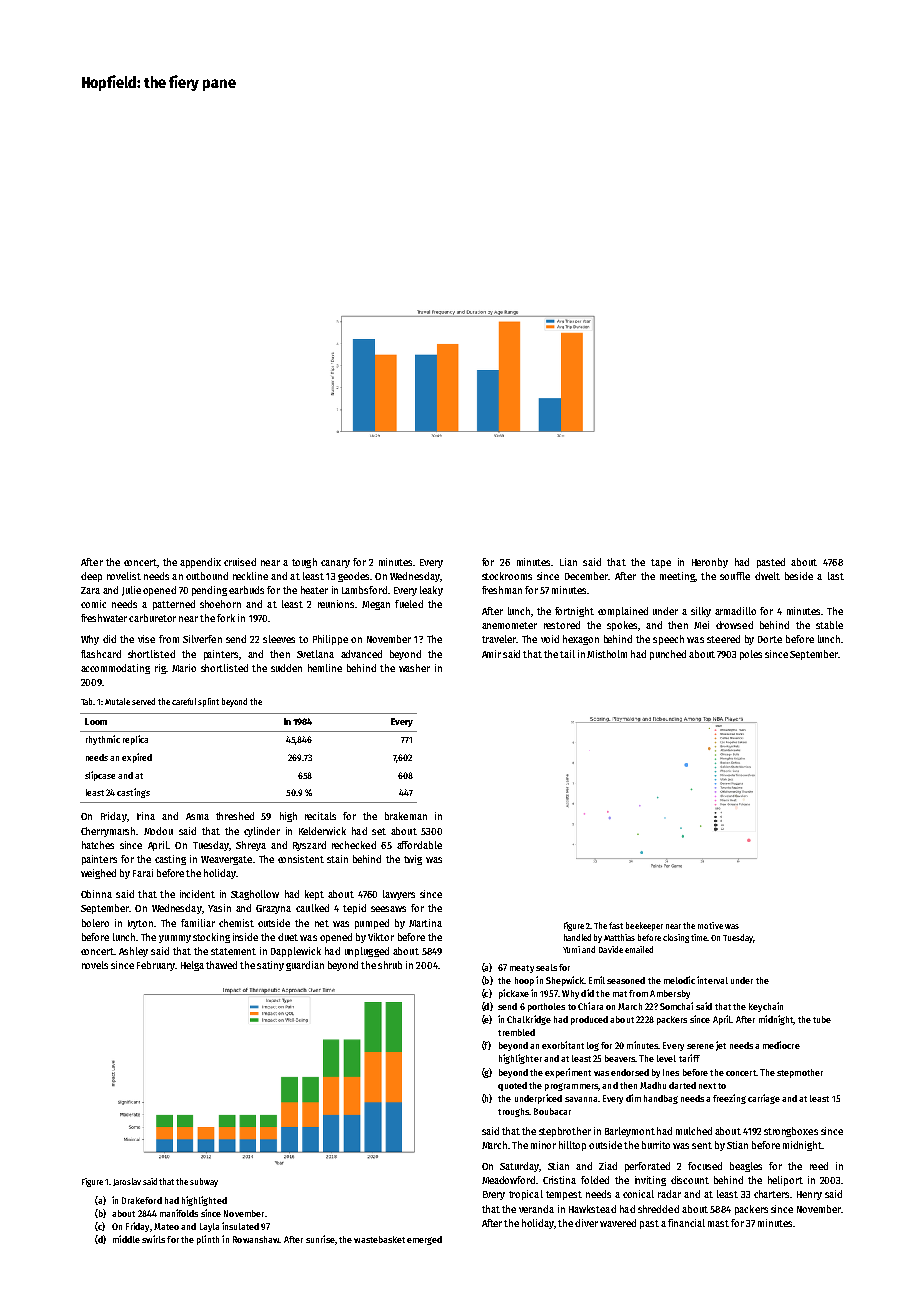 This page has width=924, height=1308. Describe the element at coordinates (502, 590) in the page. I see `freshman` at that location.
